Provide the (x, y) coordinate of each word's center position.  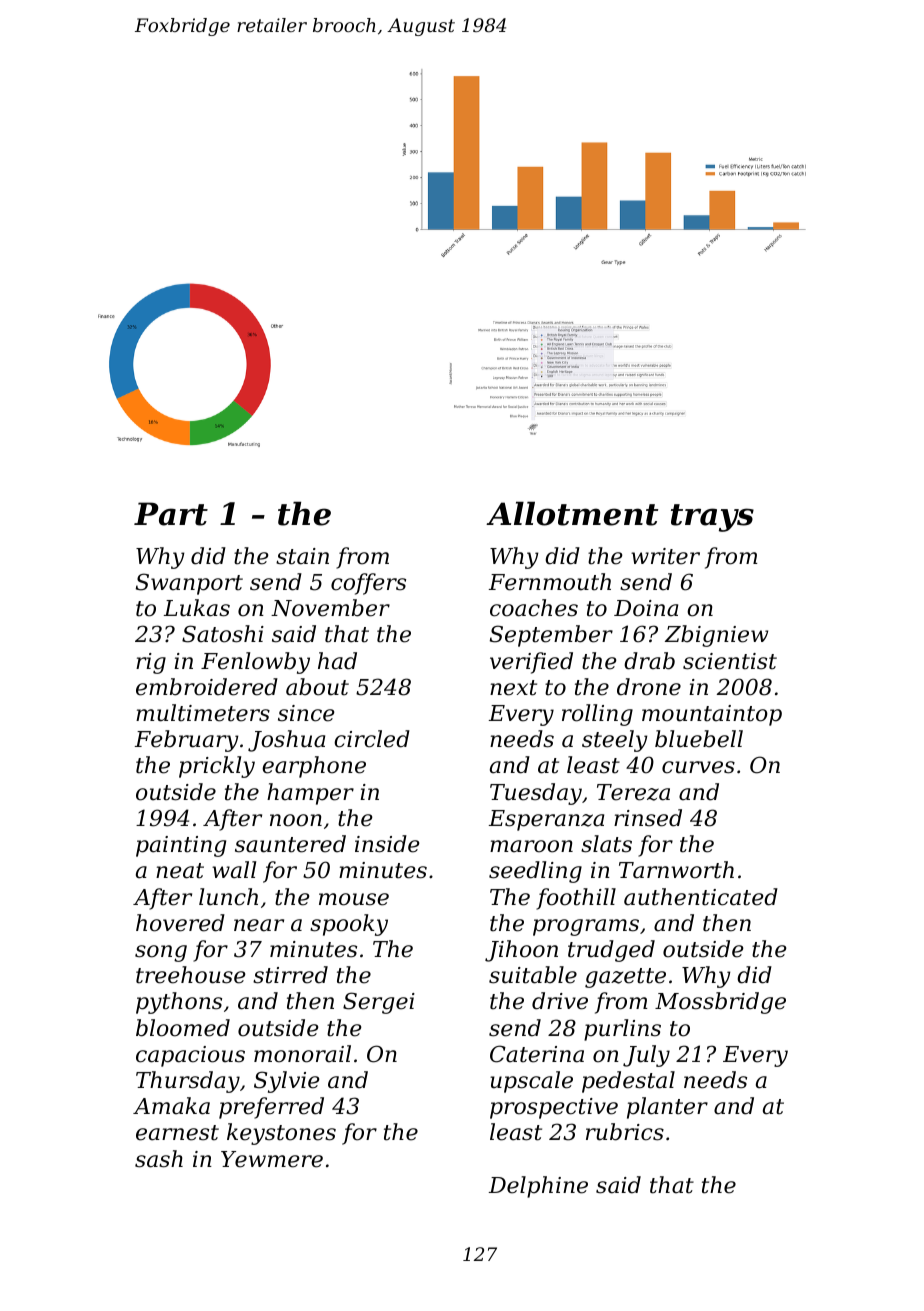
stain (302, 556)
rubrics (625, 1132)
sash (159, 1159)
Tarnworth (676, 870)
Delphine (538, 1187)
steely (615, 741)
